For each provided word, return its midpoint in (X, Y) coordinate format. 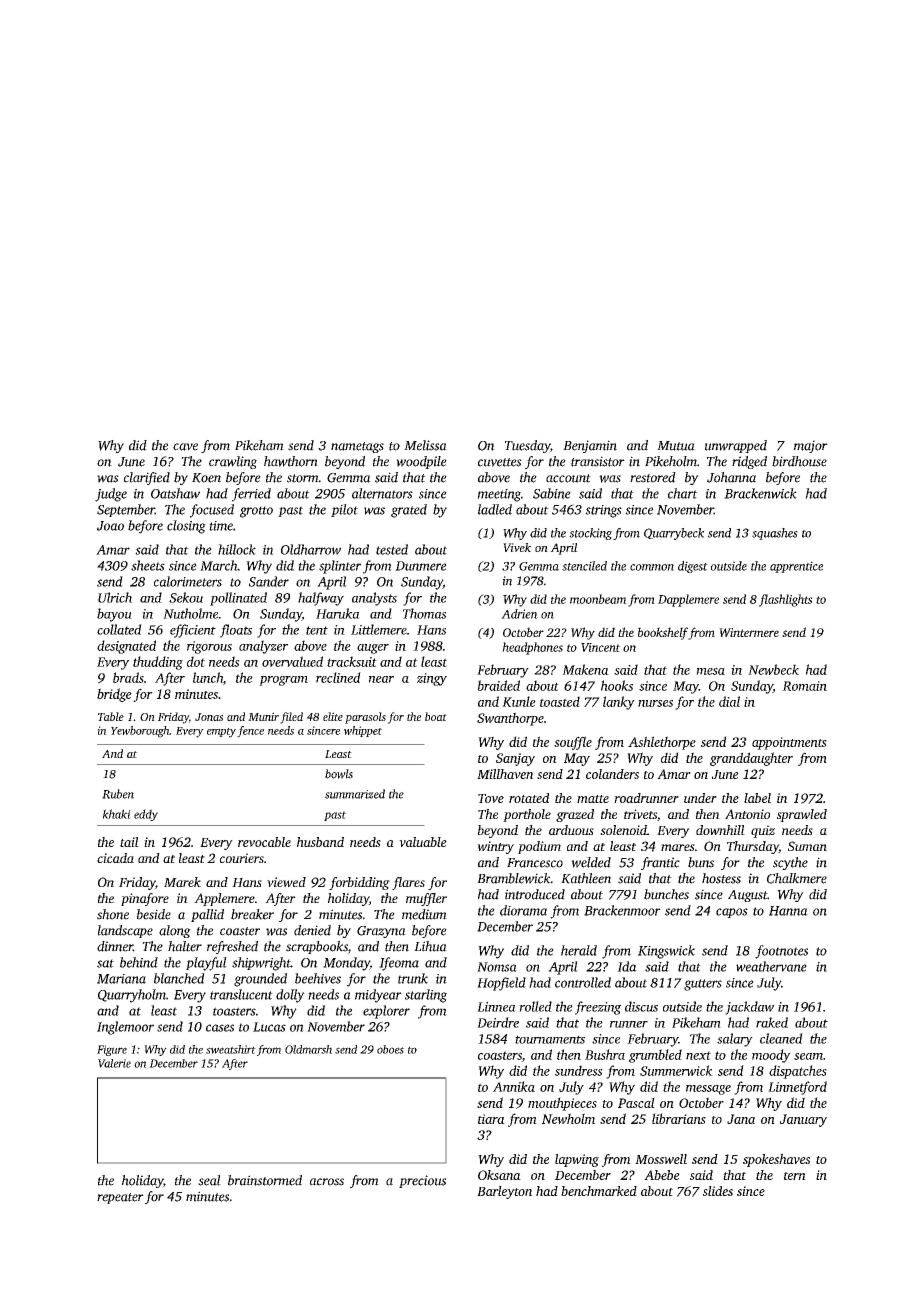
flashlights (785, 600)
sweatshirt (231, 1049)
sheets (148, 565)
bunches (666, 894)
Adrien (519, 614)
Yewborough (140, 732)
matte (593, 799)
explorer (386, 1012)
